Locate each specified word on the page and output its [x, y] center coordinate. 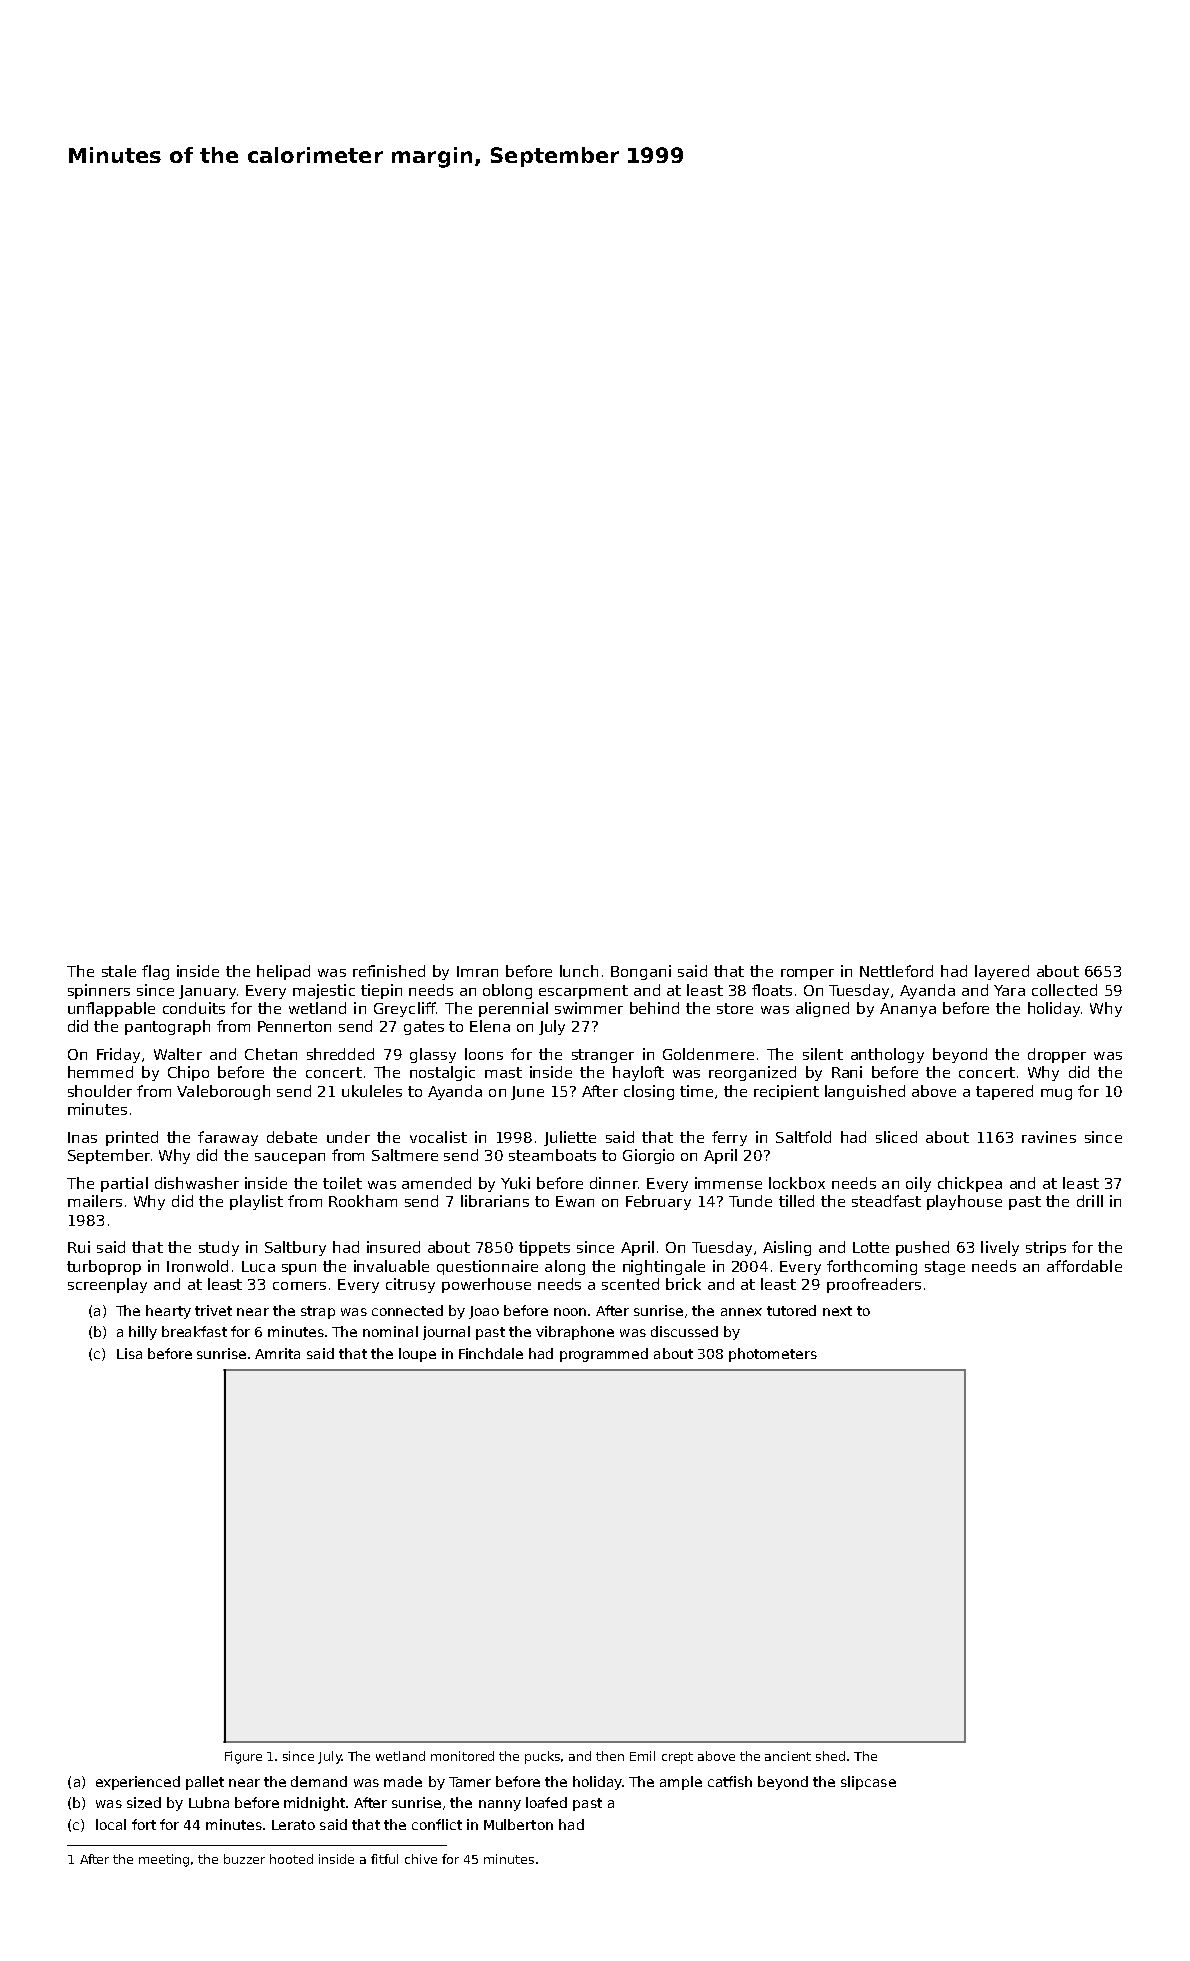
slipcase [868, 1783]
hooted [291, 1859]
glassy [433, 1055]
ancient [788, 1756]
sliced [896, 1137]
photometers [773, 1355]
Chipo [188, 1073]
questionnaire [487, 1267]
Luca [258, 1266]
